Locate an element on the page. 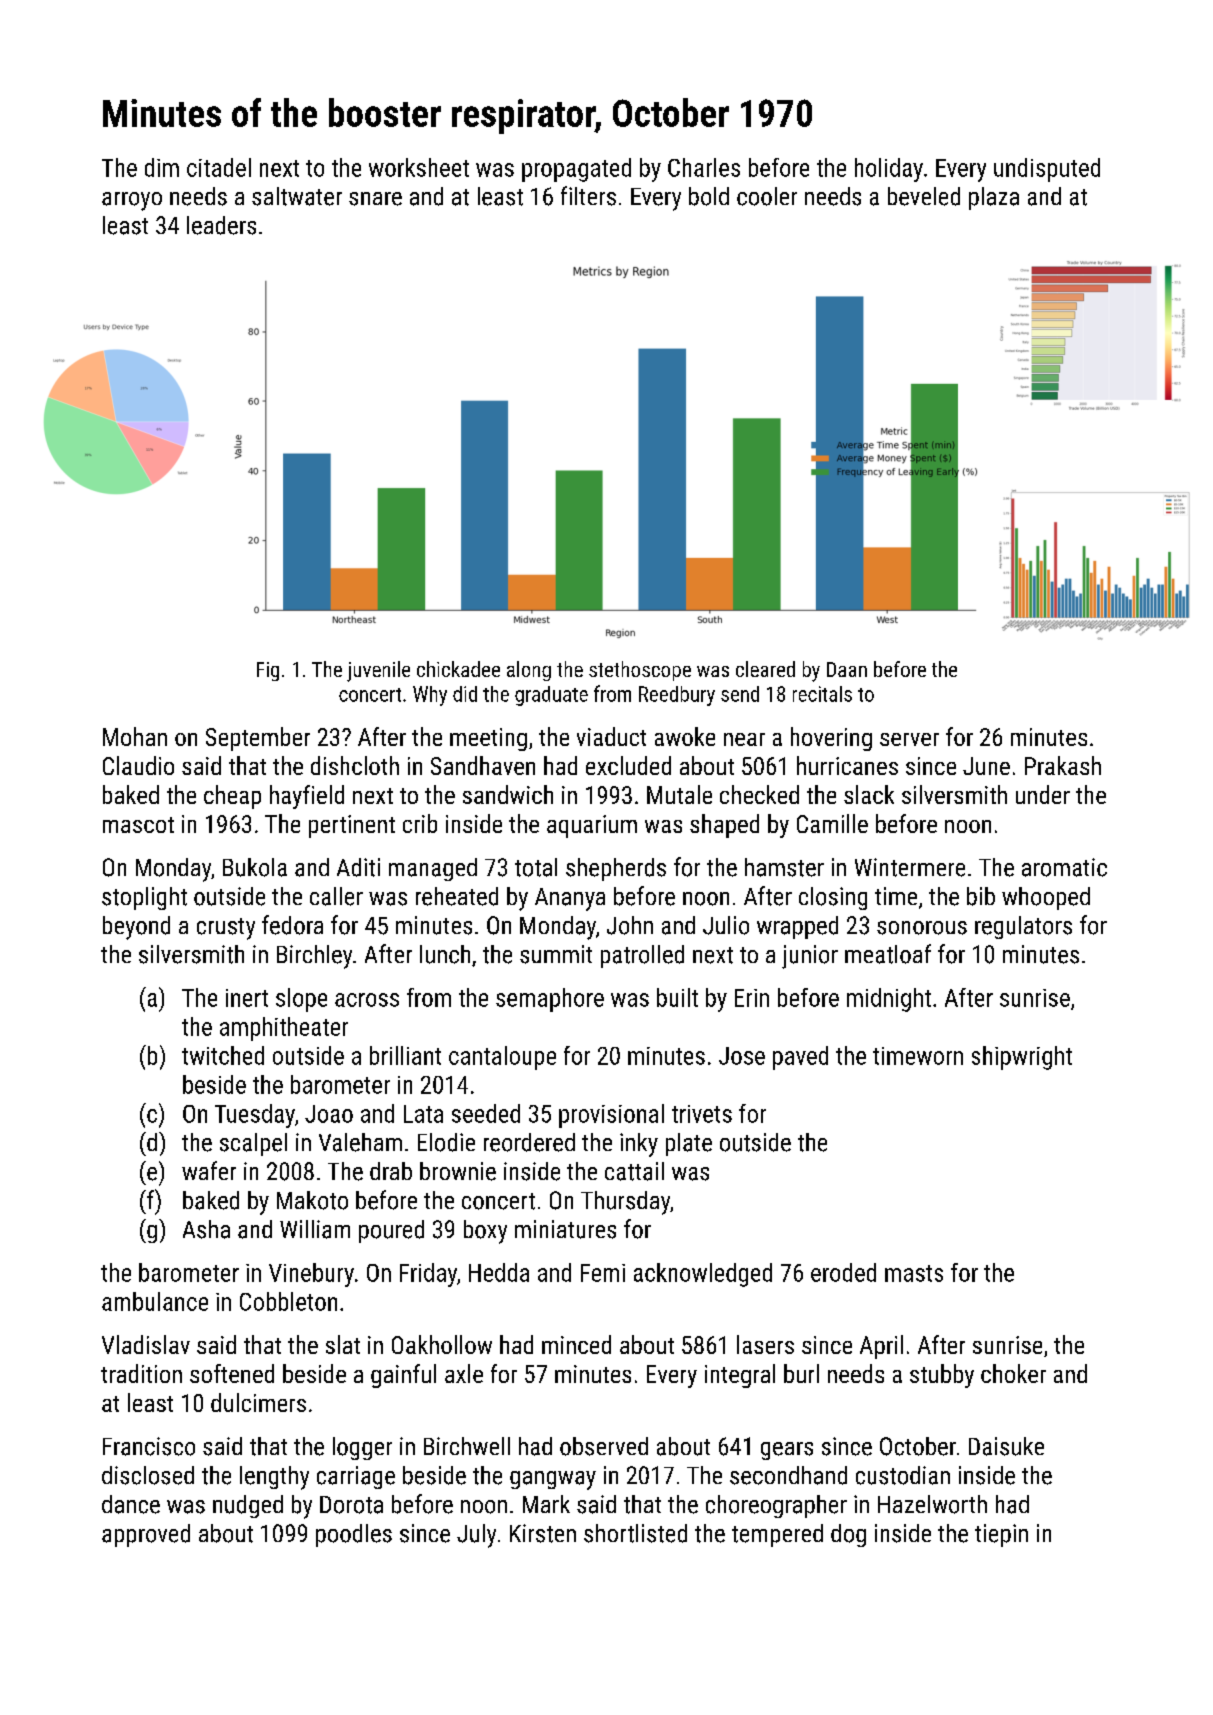 The image size is (1213, 1715). crusty is located at coordinates (226, 929).
